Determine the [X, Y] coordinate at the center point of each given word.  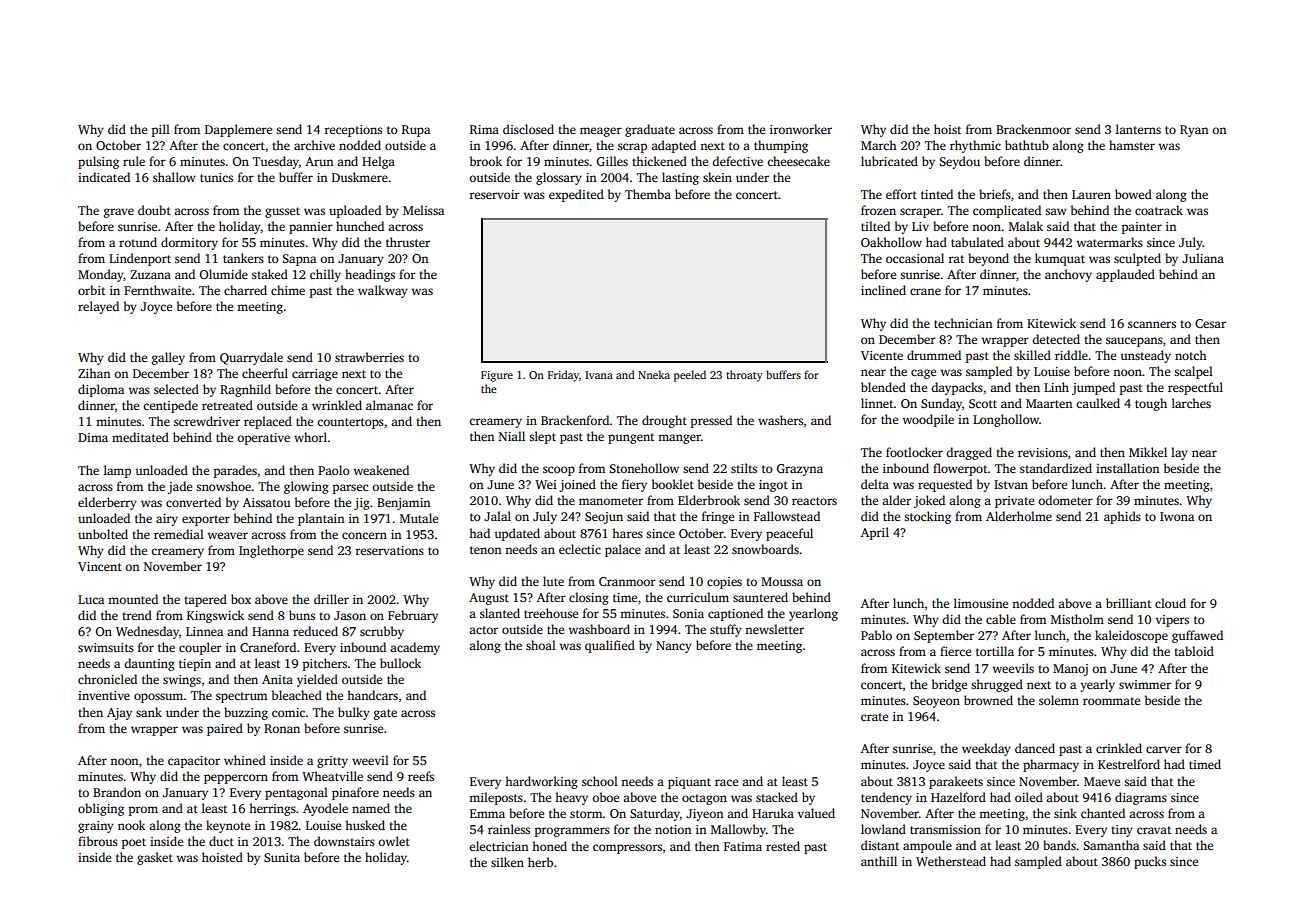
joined [577, 485]
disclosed [528, 129]
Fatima [743, 846]
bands [1059, 845]
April [875, 533]
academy [415, 648]
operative [263, 439]
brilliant [1128, 603]
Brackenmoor [1033, 129]
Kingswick [215, 616]
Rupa [416, 131]
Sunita [282, 857]
